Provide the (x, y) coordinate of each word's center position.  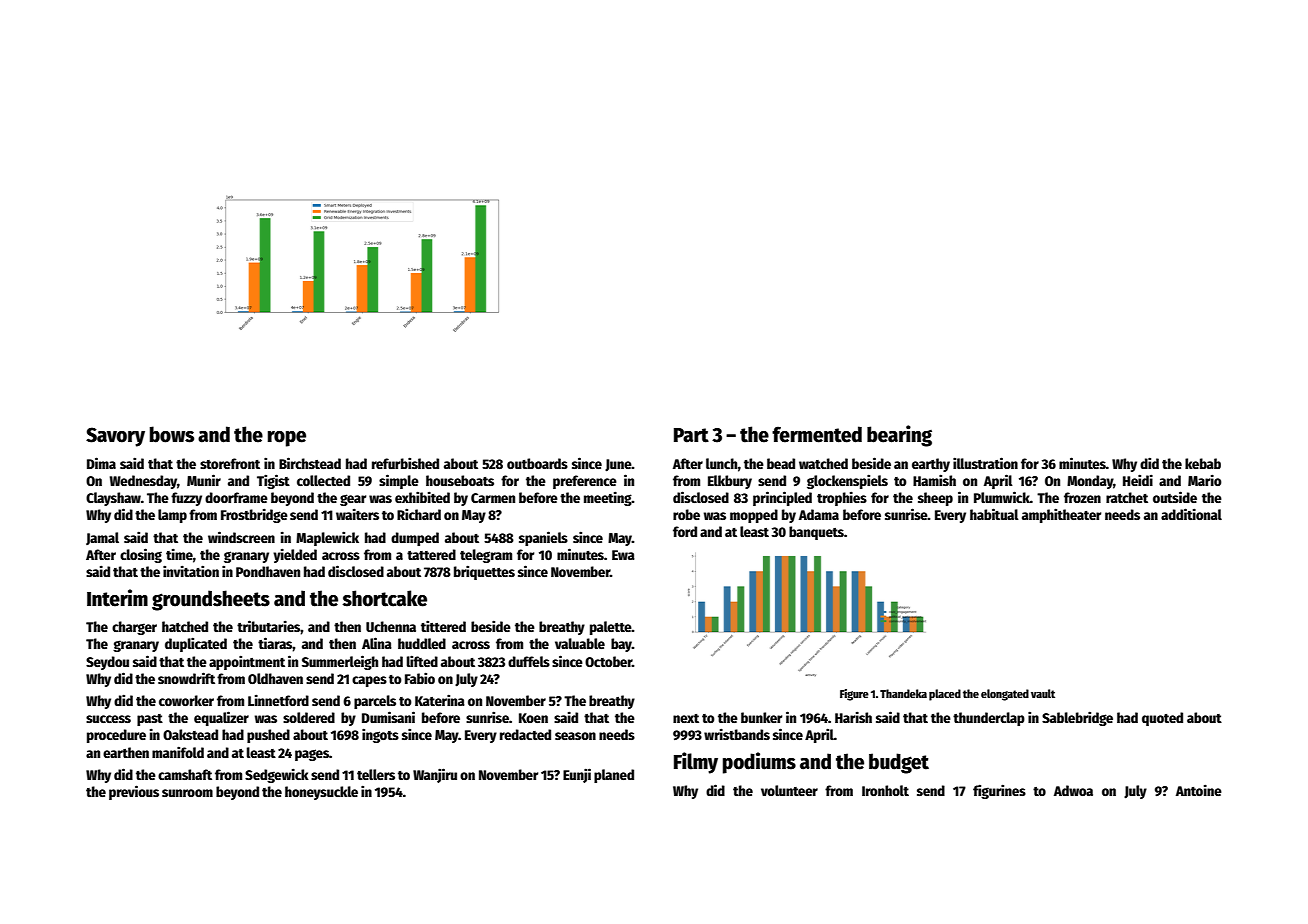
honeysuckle (321, 793)
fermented (817, 434)
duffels (529, 661)
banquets (816, 533)
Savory (115, 437)
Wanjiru (435, 775)
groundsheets (211, 600)
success (108, 719)
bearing (899, 436)
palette (611, 628)
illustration (985, 463)
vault (1043, 693)
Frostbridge (254, 515)
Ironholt (885, 790)
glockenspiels (847, 481)
